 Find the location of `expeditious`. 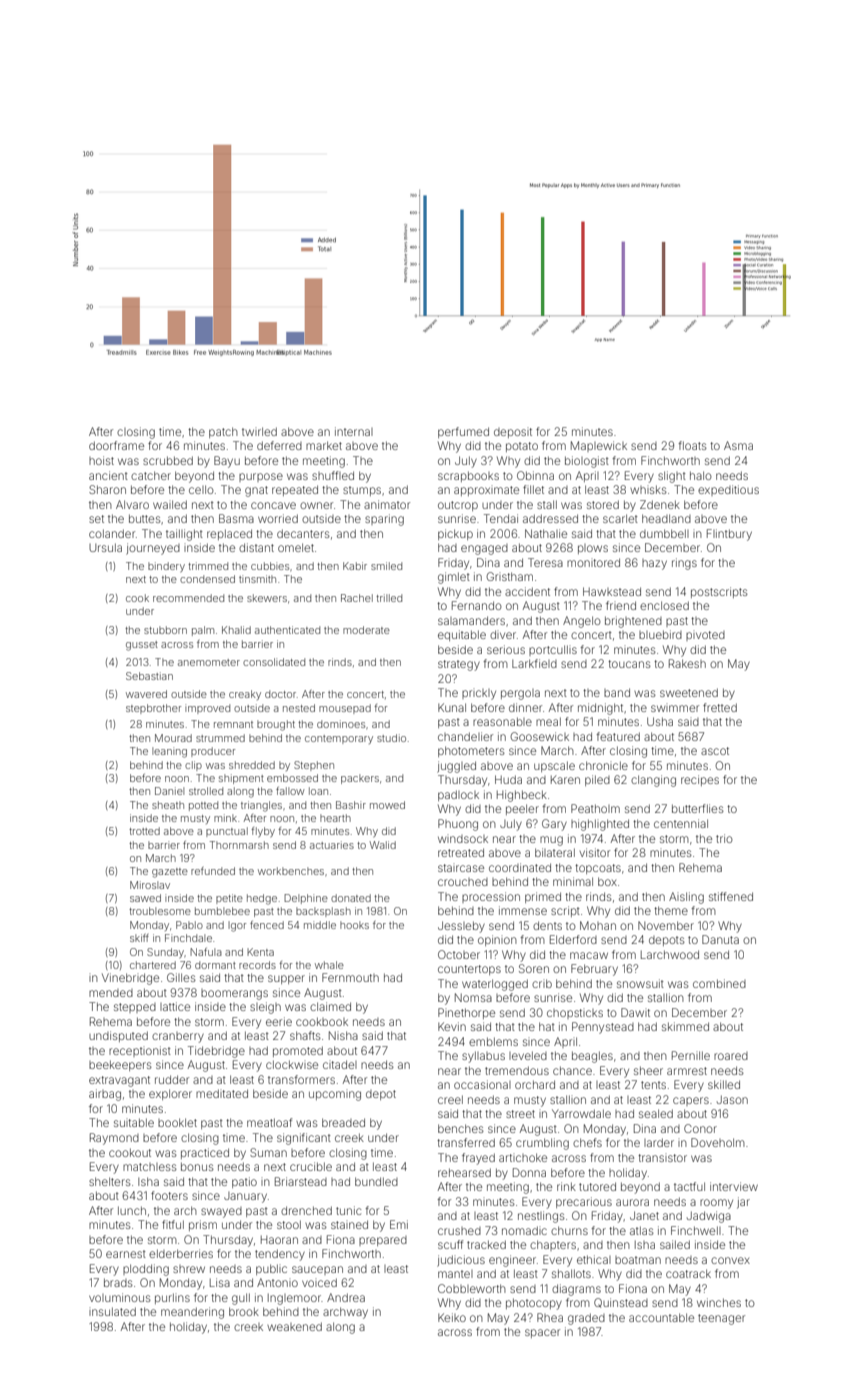

expeditious is located at coordinates (728, 490).
